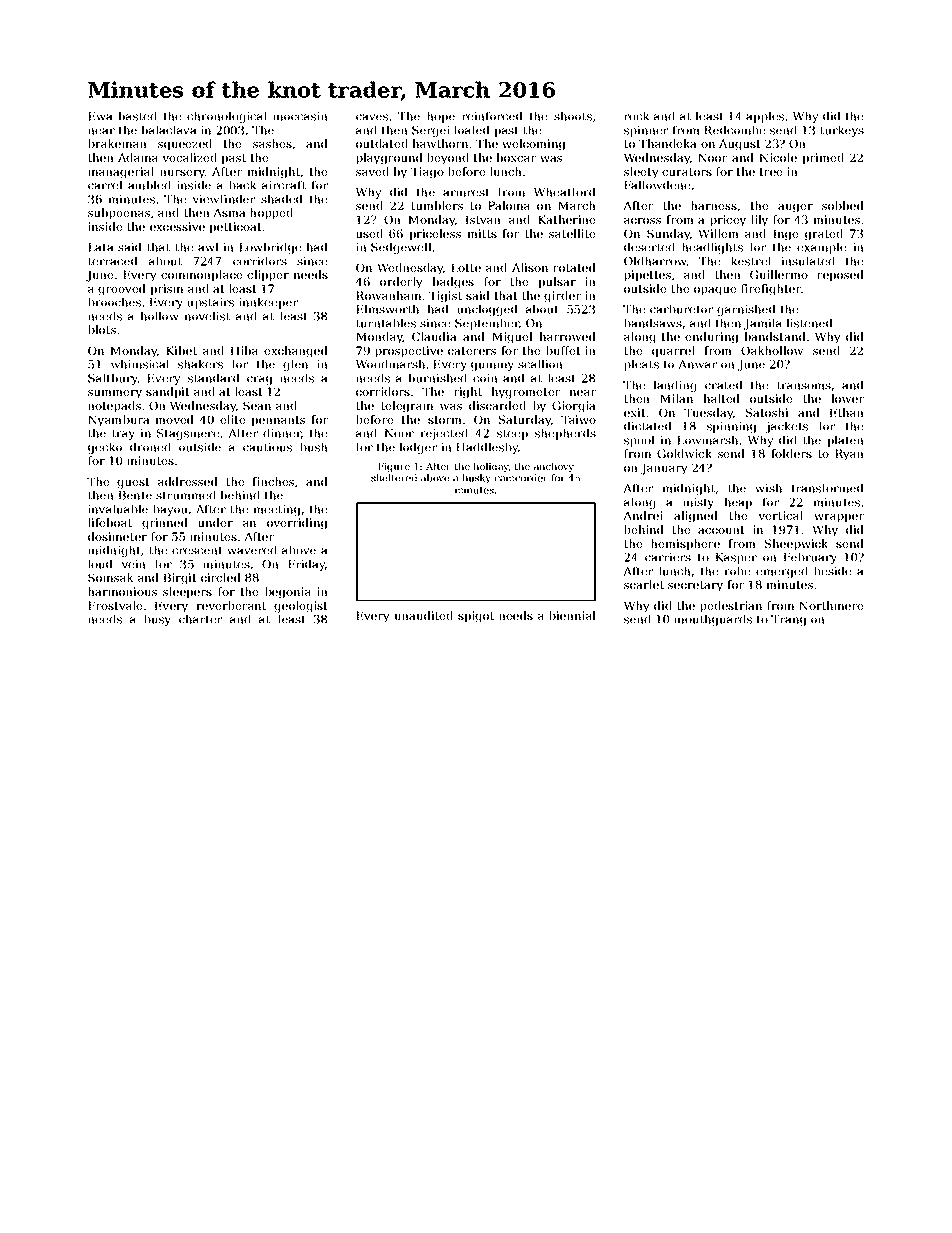  I want to click on novelist, so click(207, 316).
